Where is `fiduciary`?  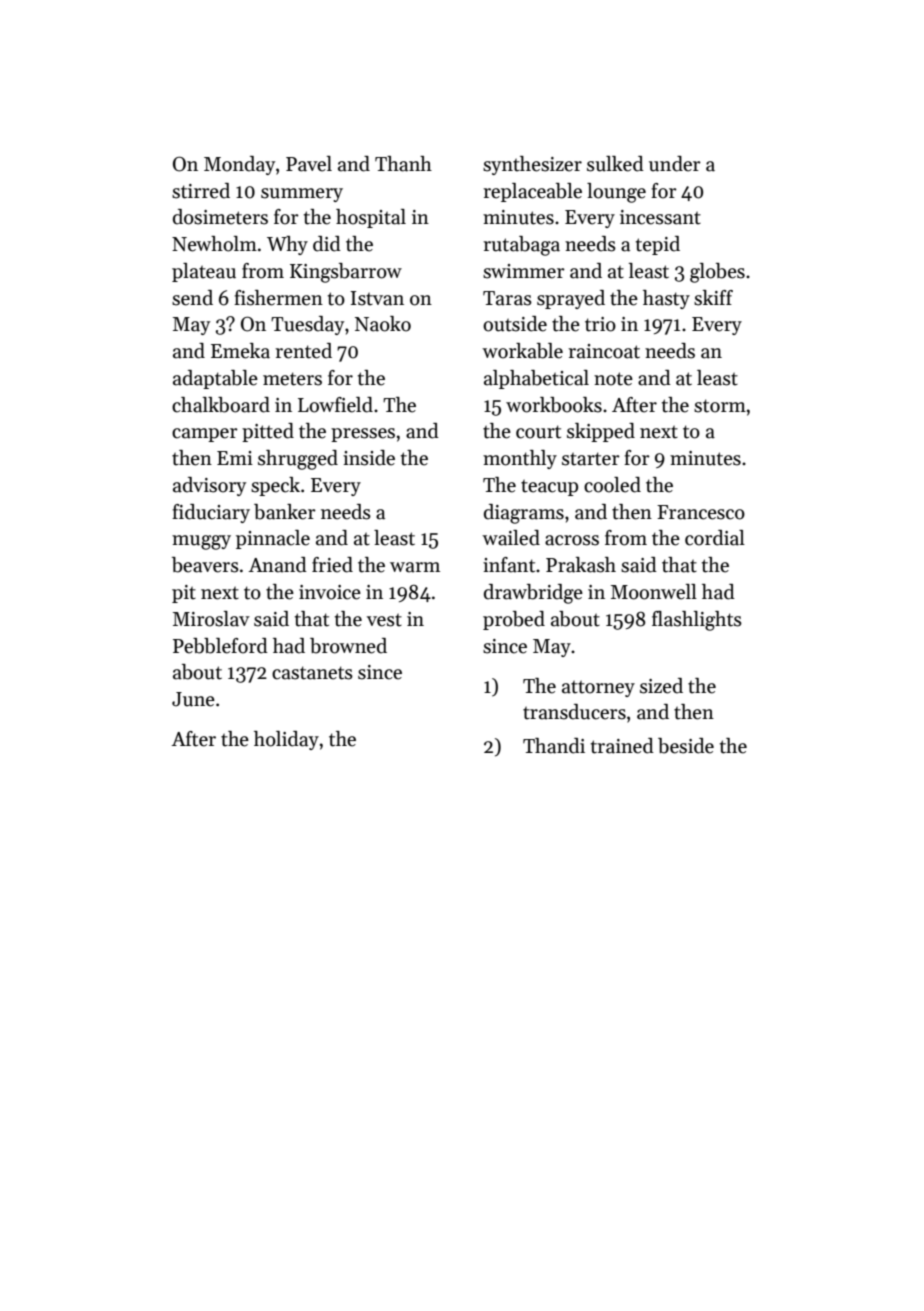
fiduciary is located at coordinates (211, 513).
